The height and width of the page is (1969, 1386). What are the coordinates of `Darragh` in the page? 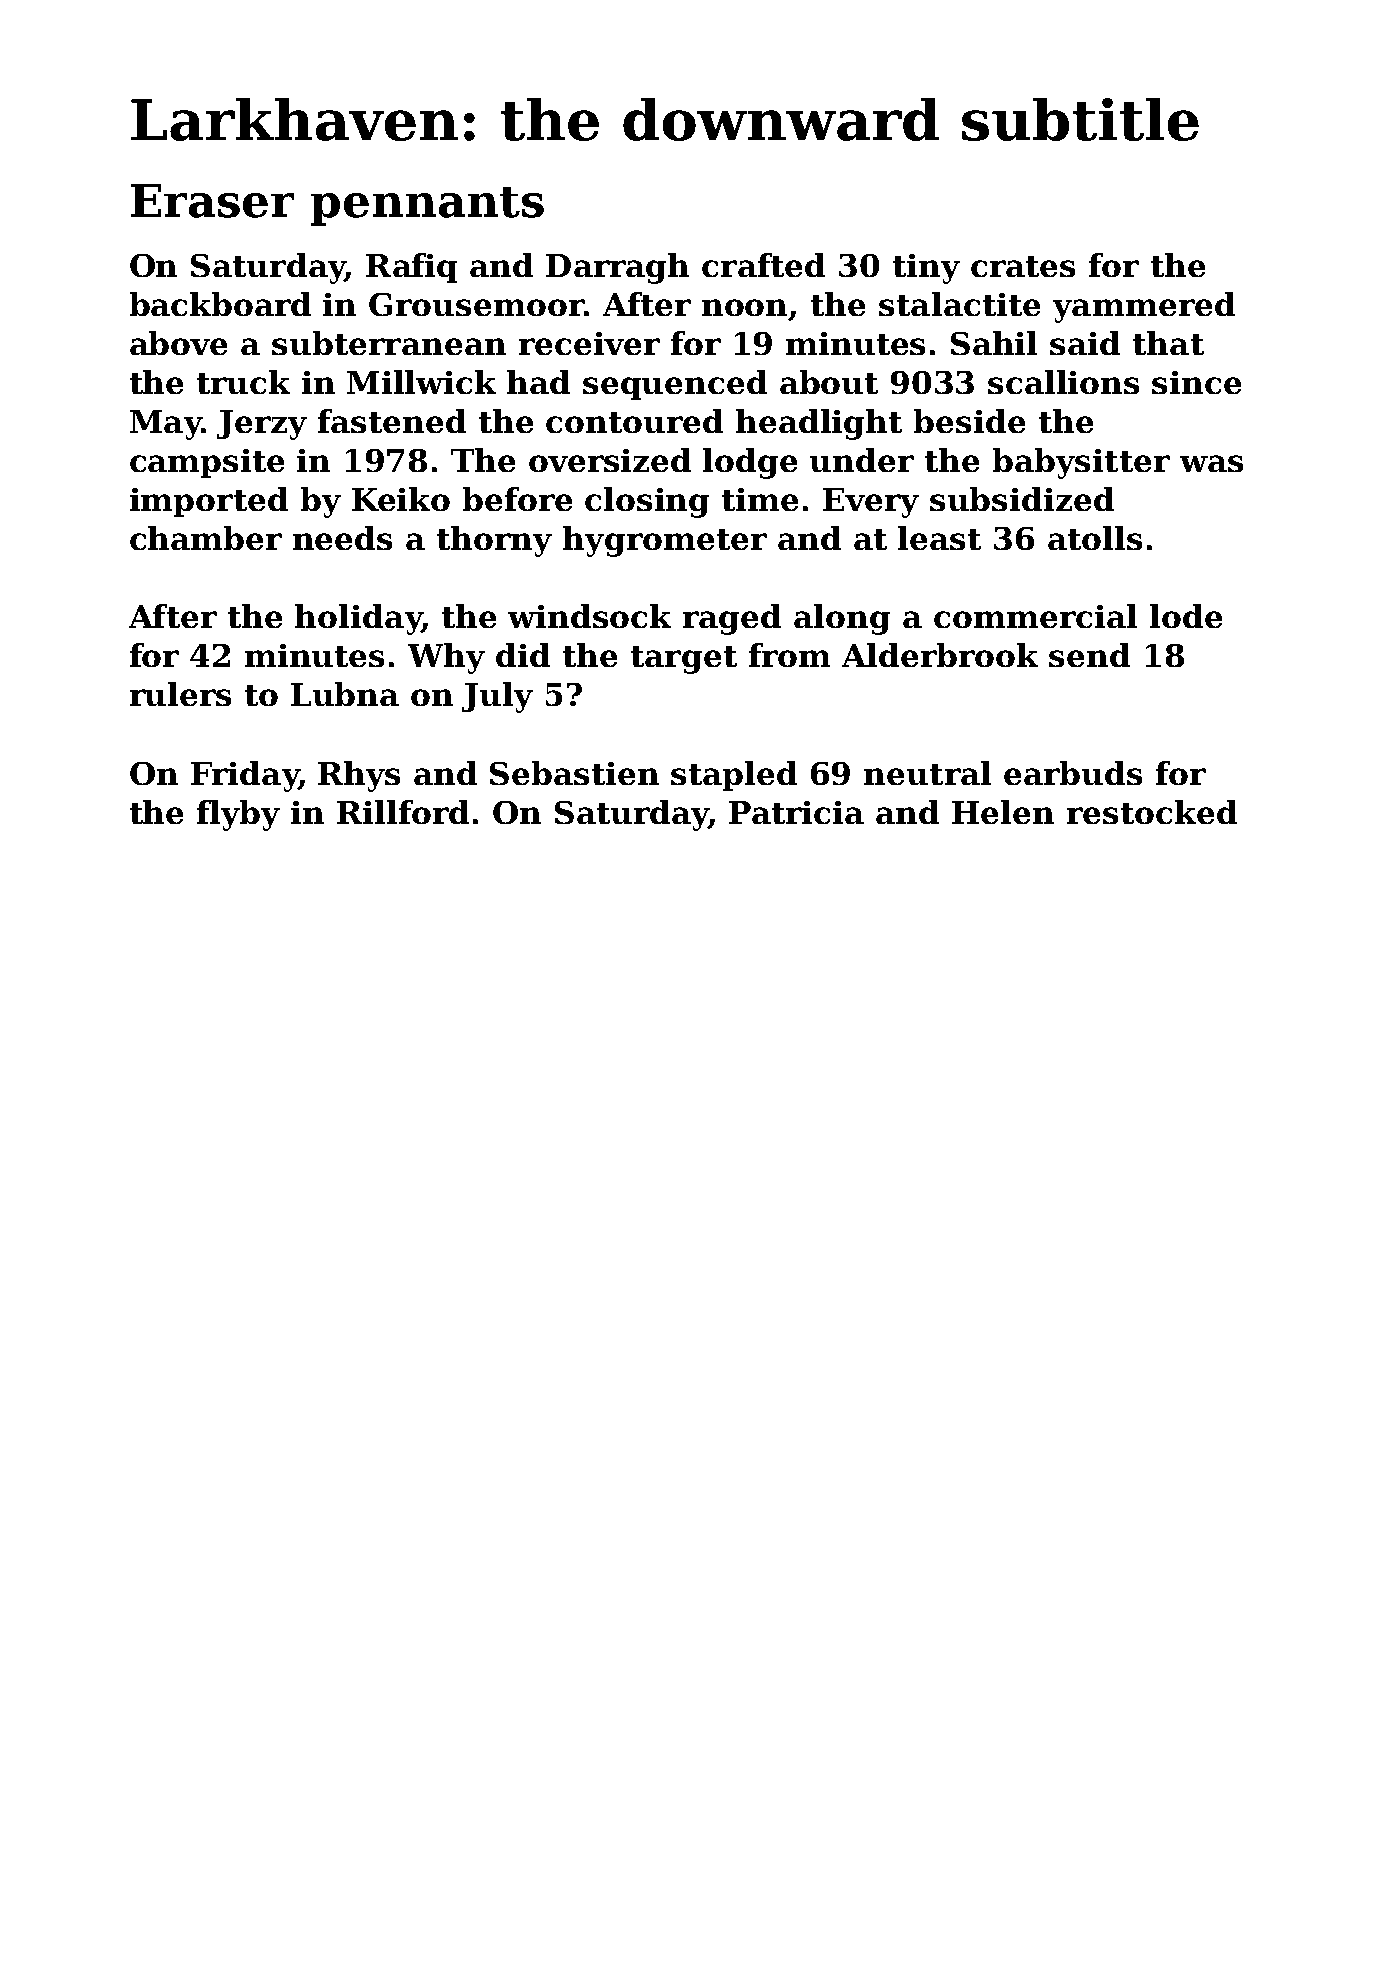 It's located at (617, 268).
